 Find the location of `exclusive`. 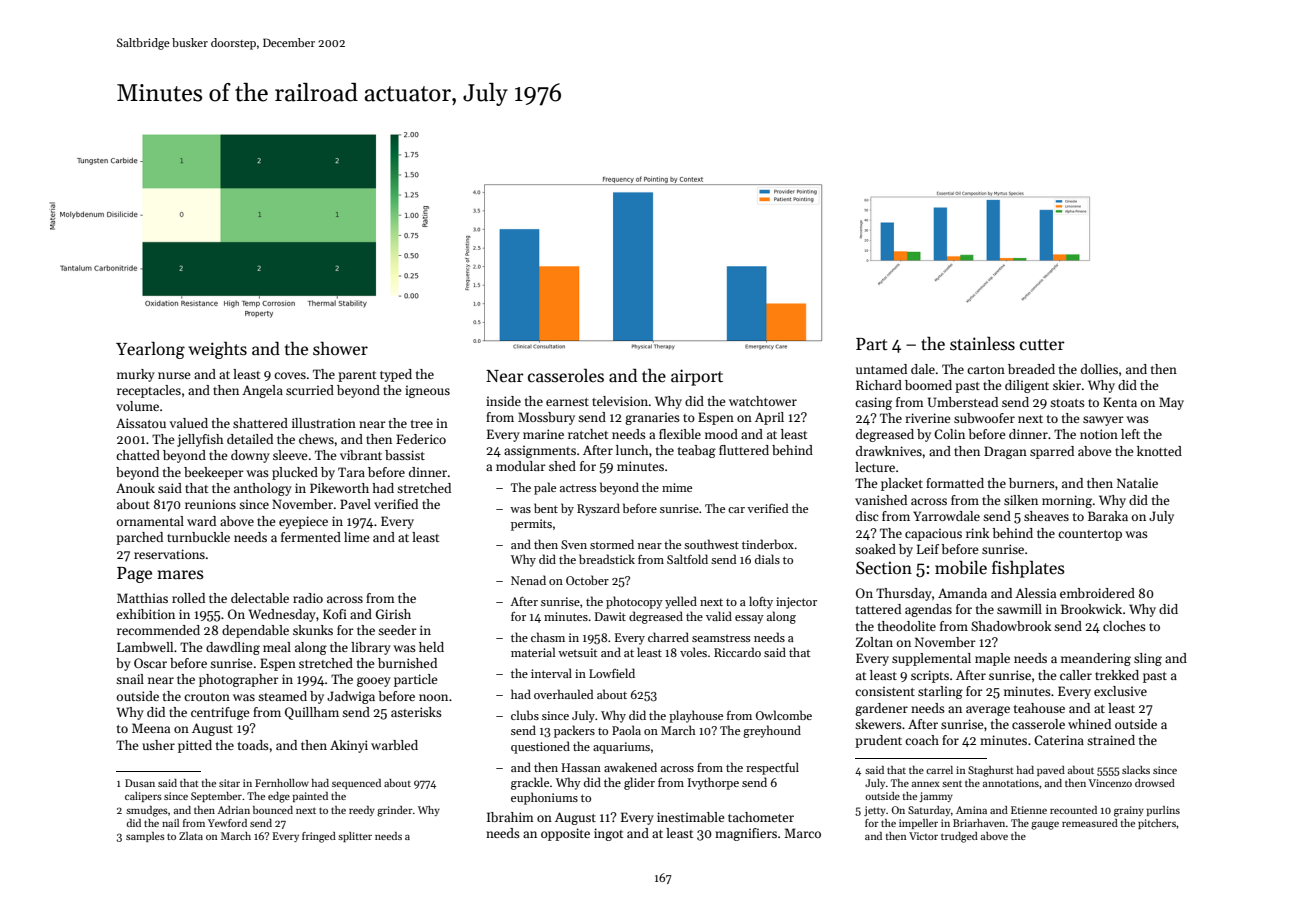

exclusive is located at coordinates (1120, 691).
